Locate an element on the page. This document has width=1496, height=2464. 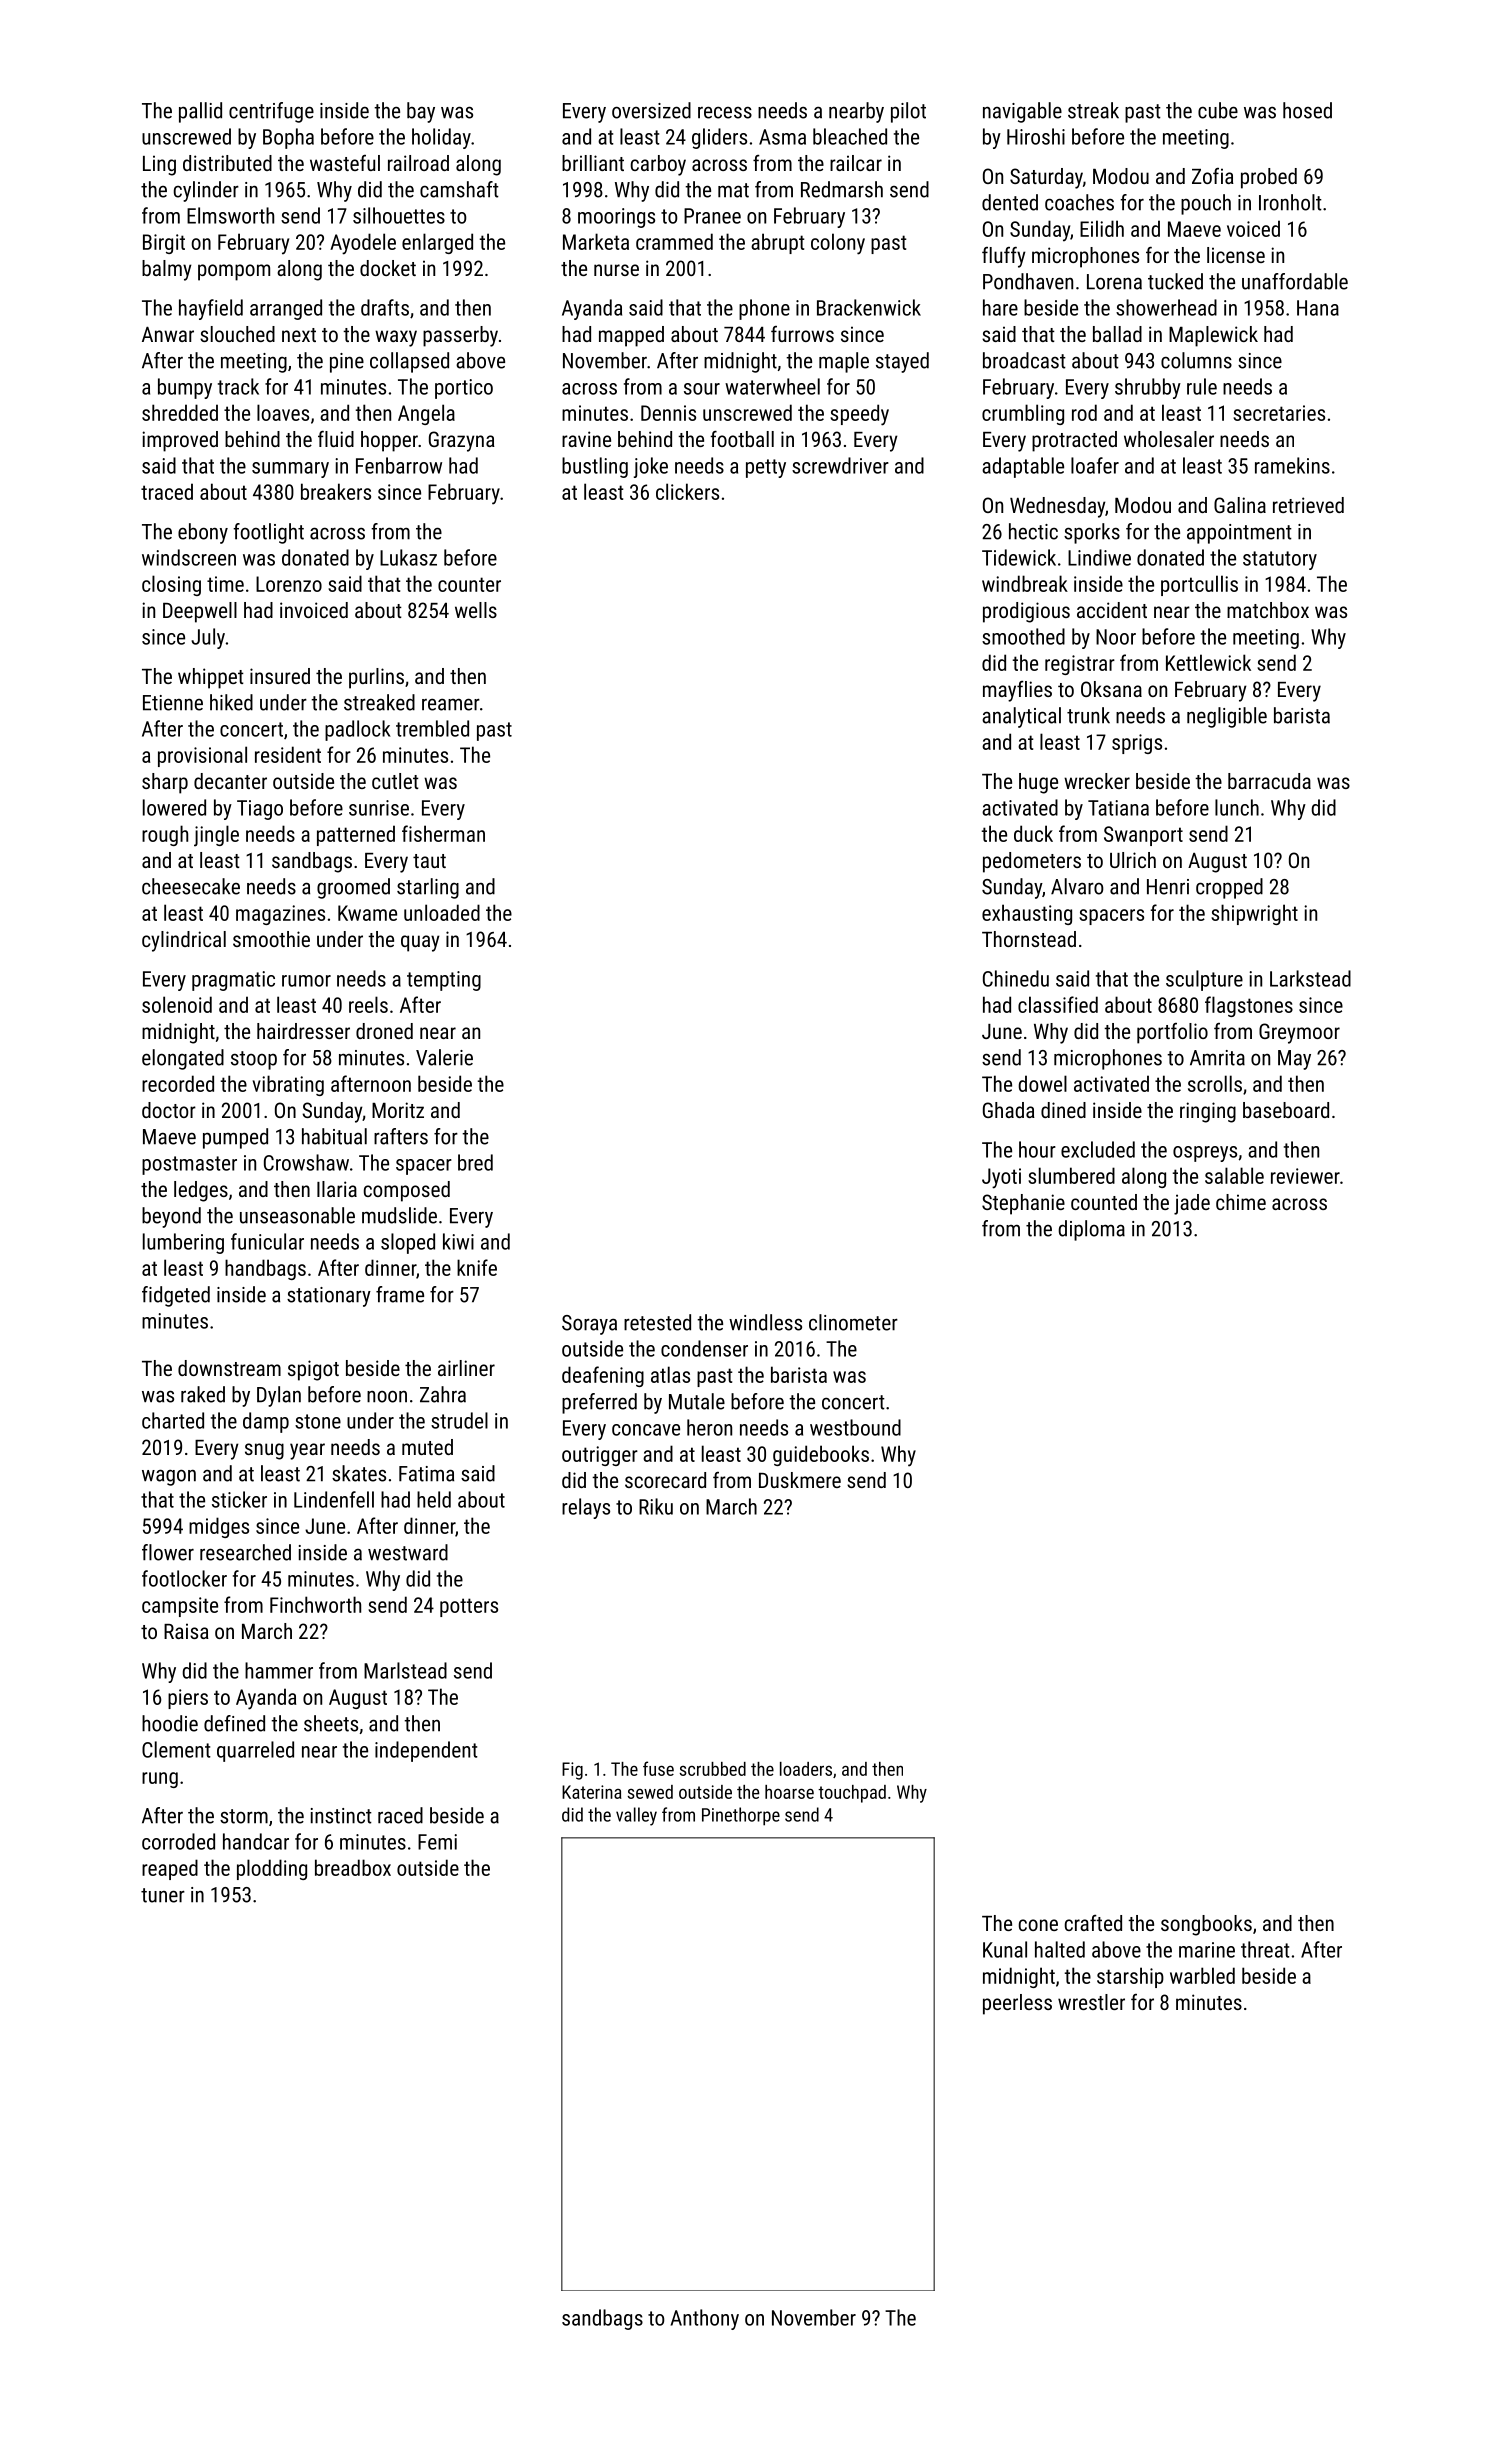
cheesecake is located at coordinates (191, 886).
